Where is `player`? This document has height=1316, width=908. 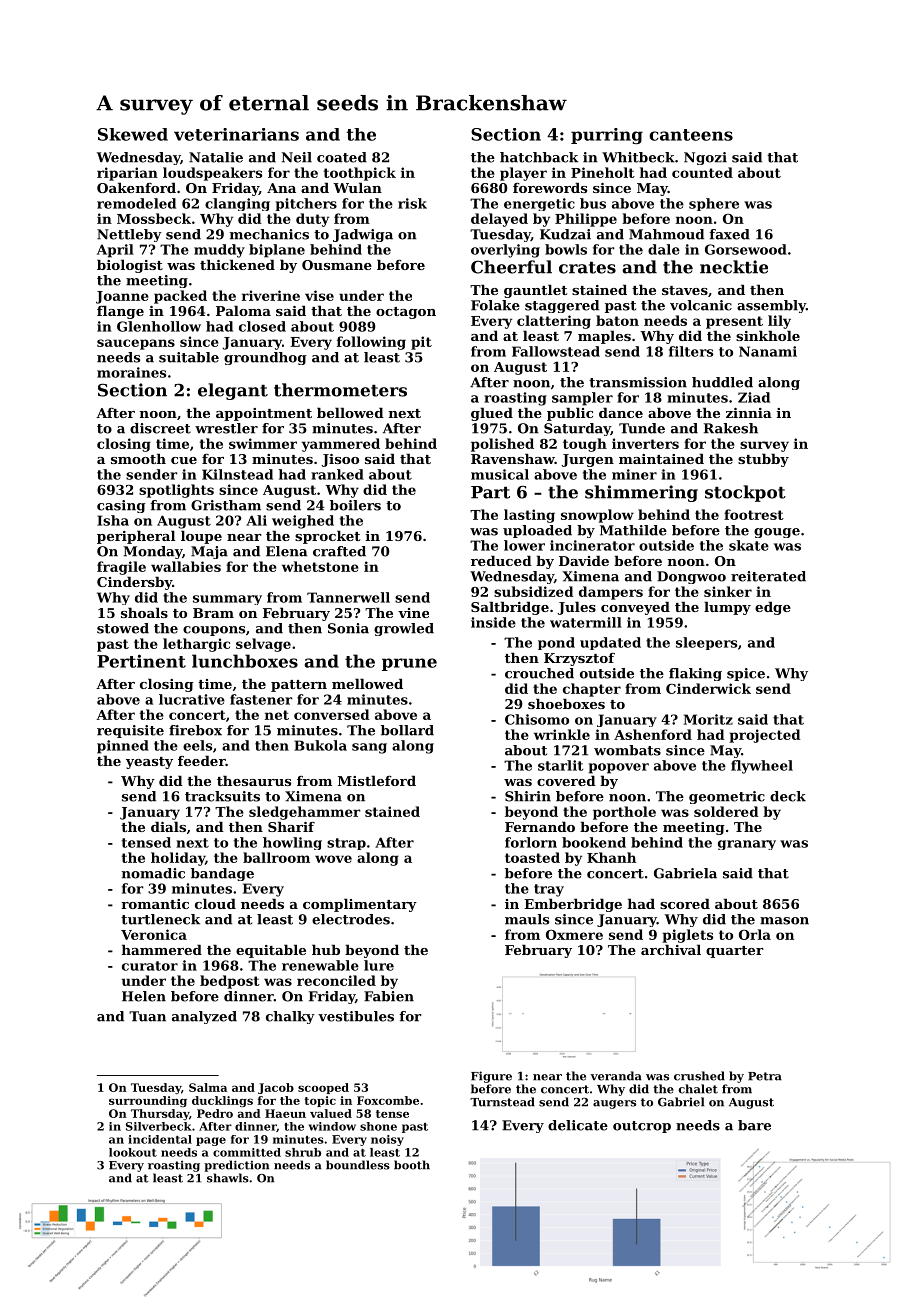 player is located at coordinates (523, 174).
